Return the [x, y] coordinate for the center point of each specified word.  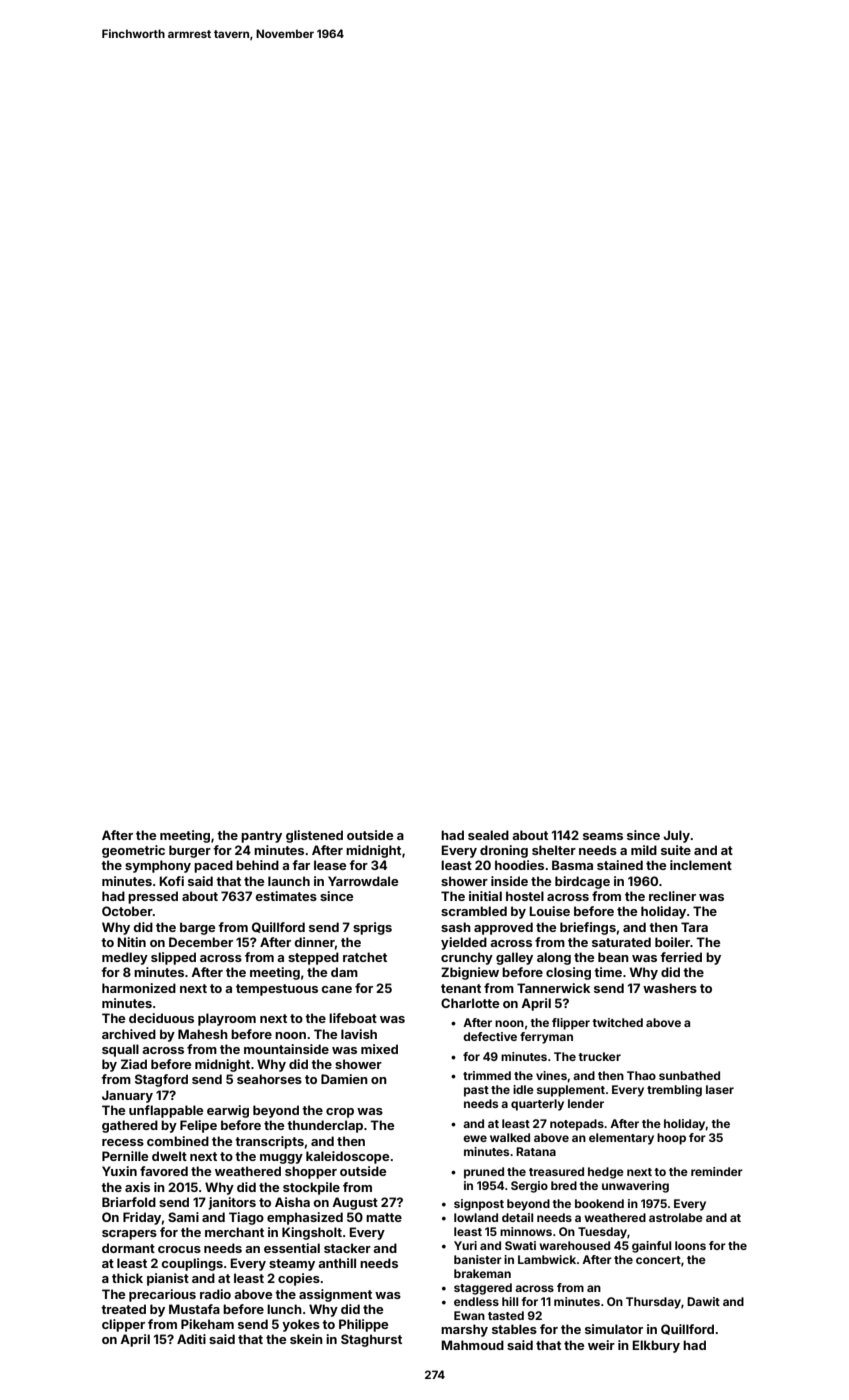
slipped [173, 958]
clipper [123, 1325]
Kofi [171, 881]
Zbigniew [470, 973]
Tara [694, 927]
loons [690, 1245]
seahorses [269, 1079]
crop [340, 1113]
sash [456, 927]
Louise [549, 911]
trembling [674, 1091]
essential [292, 1248]
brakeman [482, 1273]
